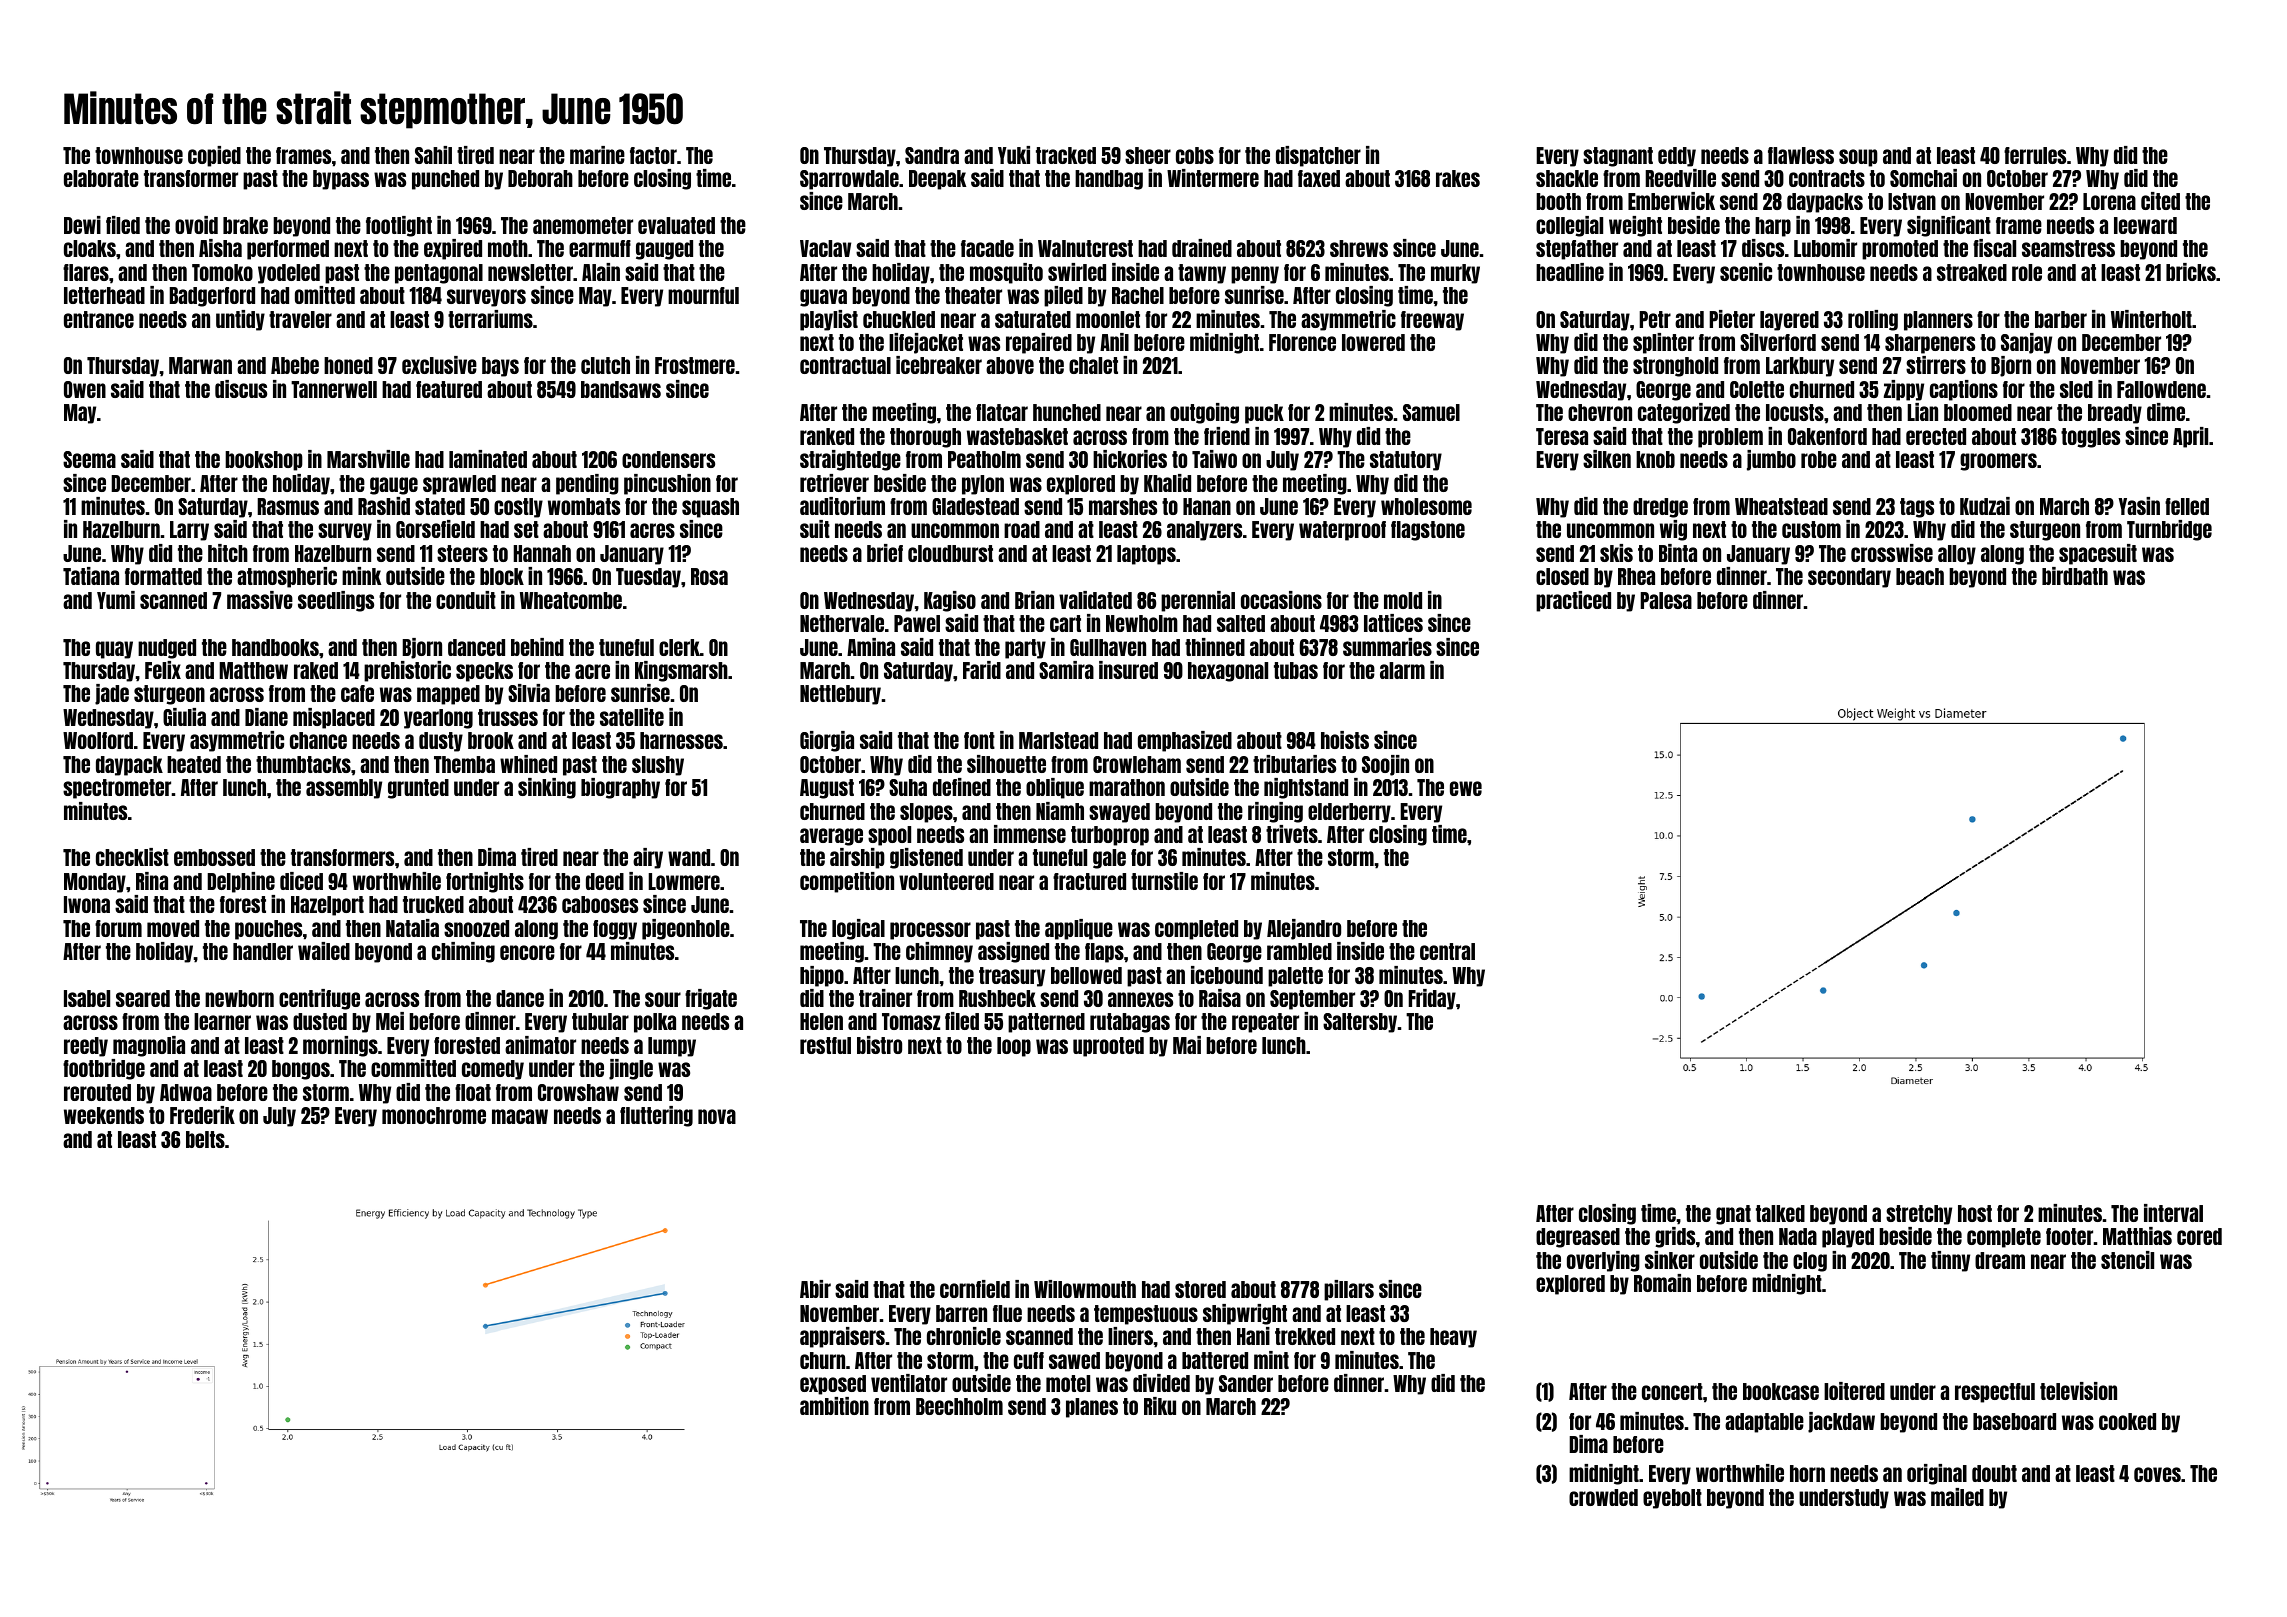 Image resolution: width=2287 pixels, height=1617 pixels. Describe the element at coordinates (520, 1116) in the screenshot. I see `macaw` at that location.
